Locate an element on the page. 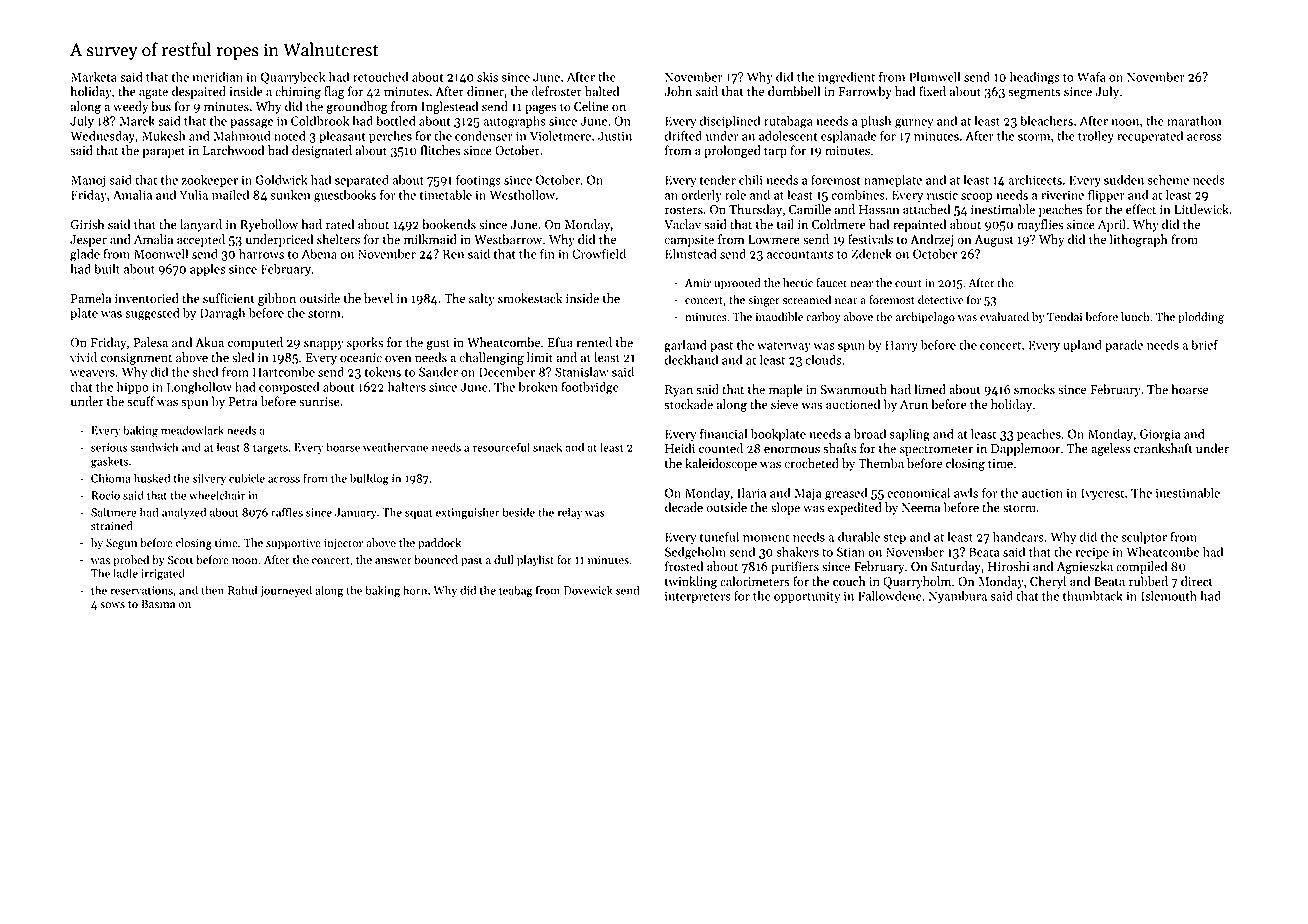 The height and width of the image is (924, 1308). Marketa is located at coordinates (94, 76).
